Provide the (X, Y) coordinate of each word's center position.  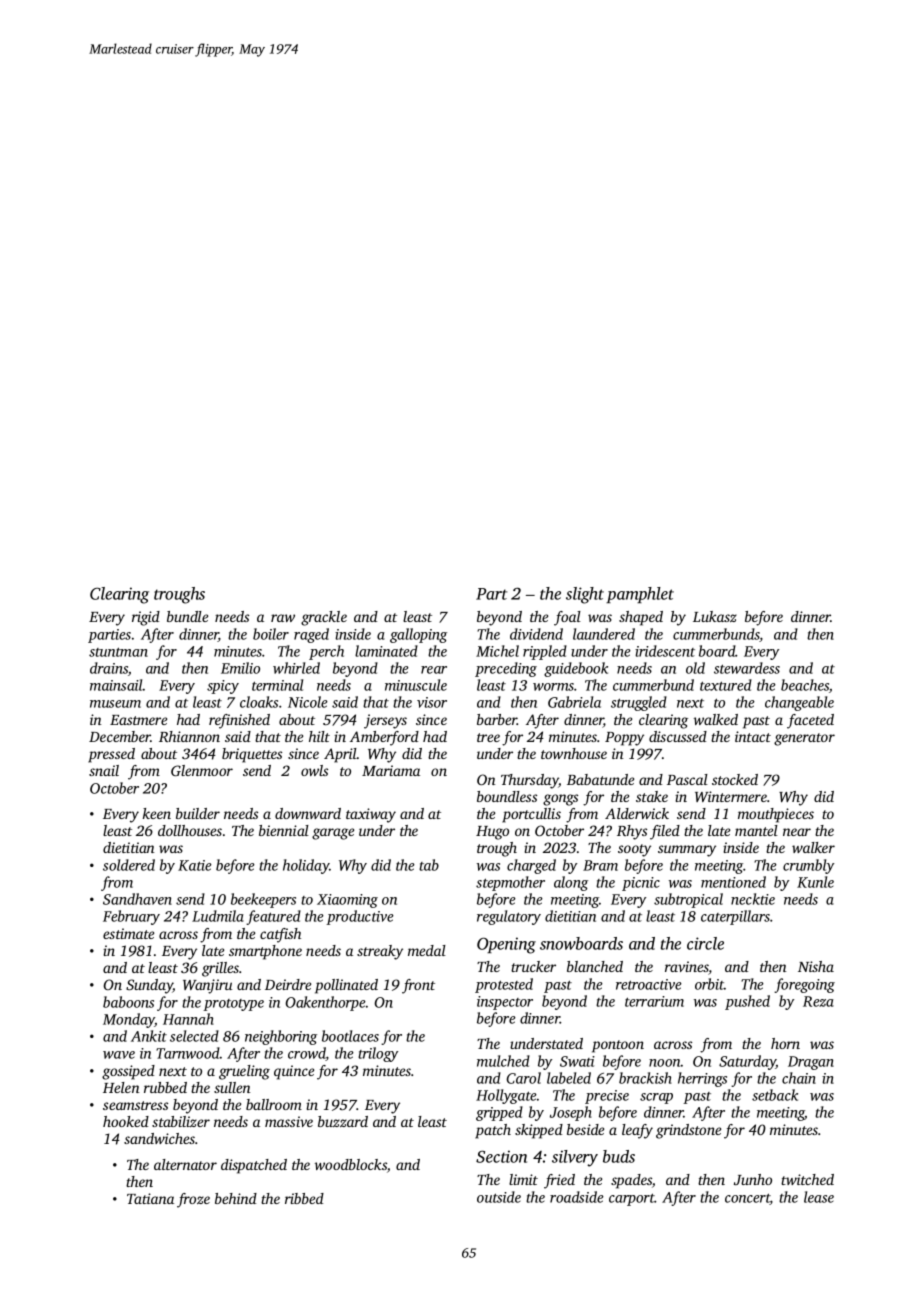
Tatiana (150, 1198)
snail (104, 770)
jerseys (385, 721)
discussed (678, 736)
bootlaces (350, 1036)
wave (119, 1055)
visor (432, 702)
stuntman (118, 652)
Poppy (624, 739)
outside (499, 1197)
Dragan (811, 1063)
